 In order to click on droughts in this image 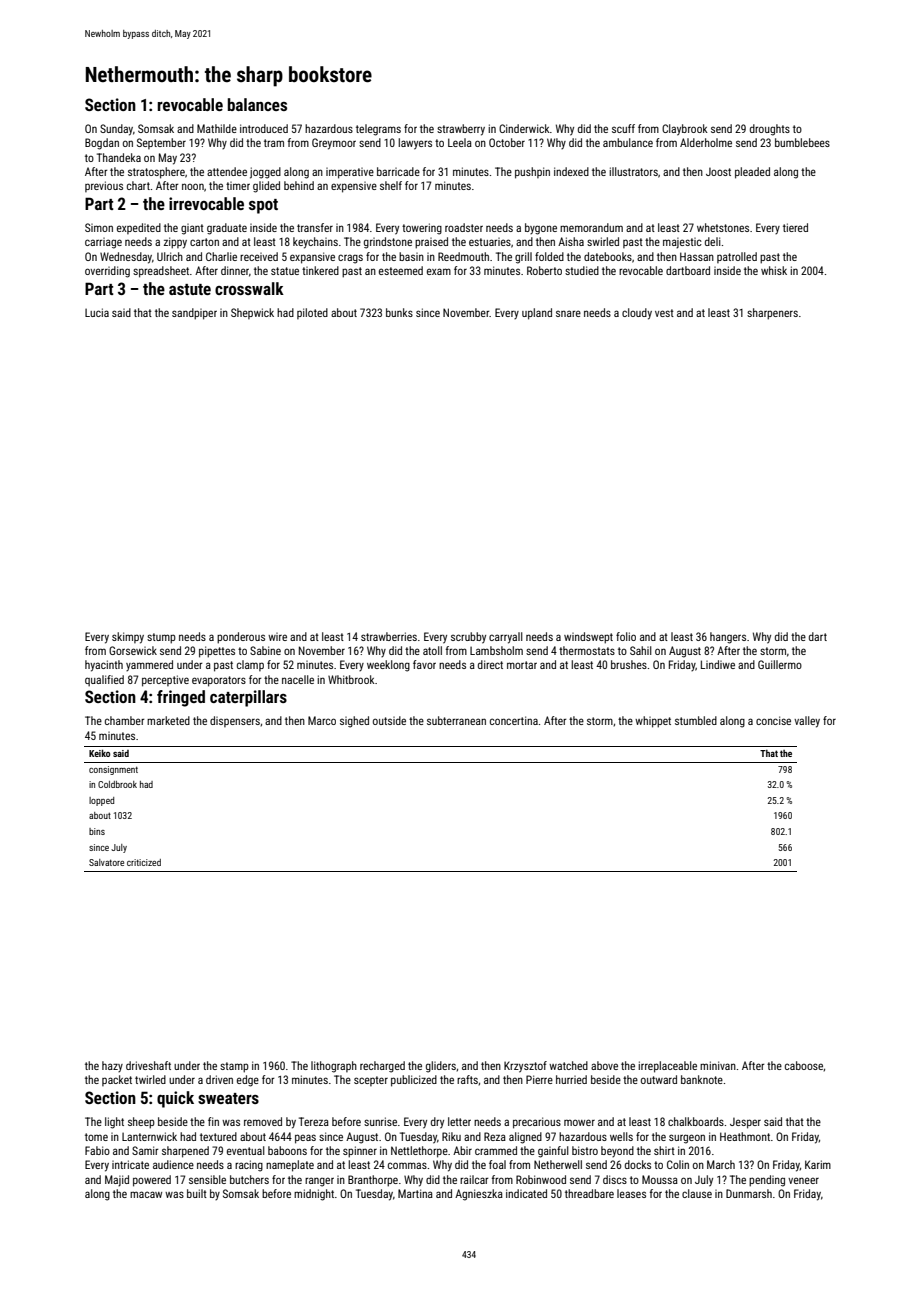, I will do `click(770, 130)`.
